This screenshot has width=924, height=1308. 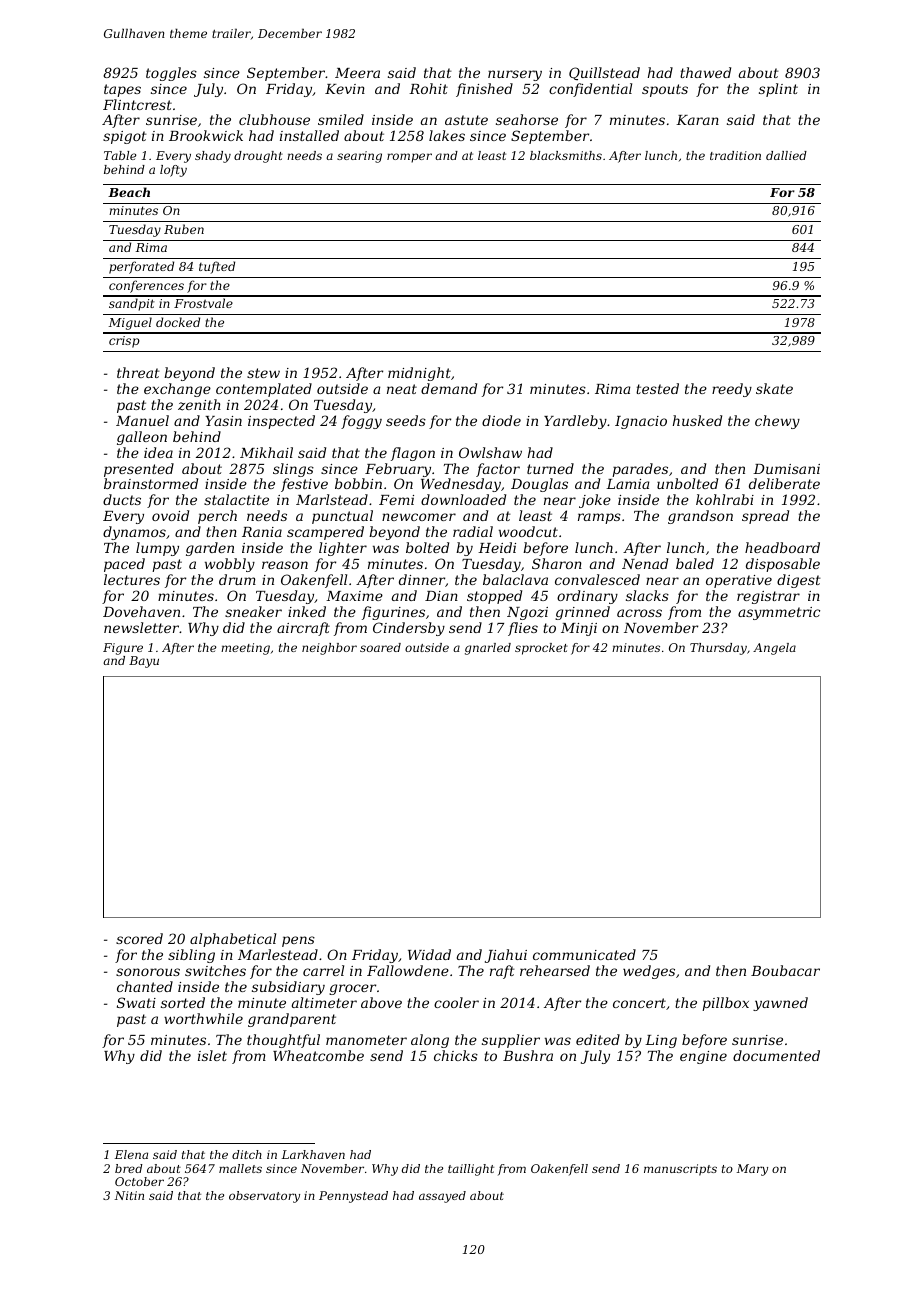 What do you see at coordinates (342, 517) in the screenshot?
I see `punctual` at bounding box center [342, 517].
